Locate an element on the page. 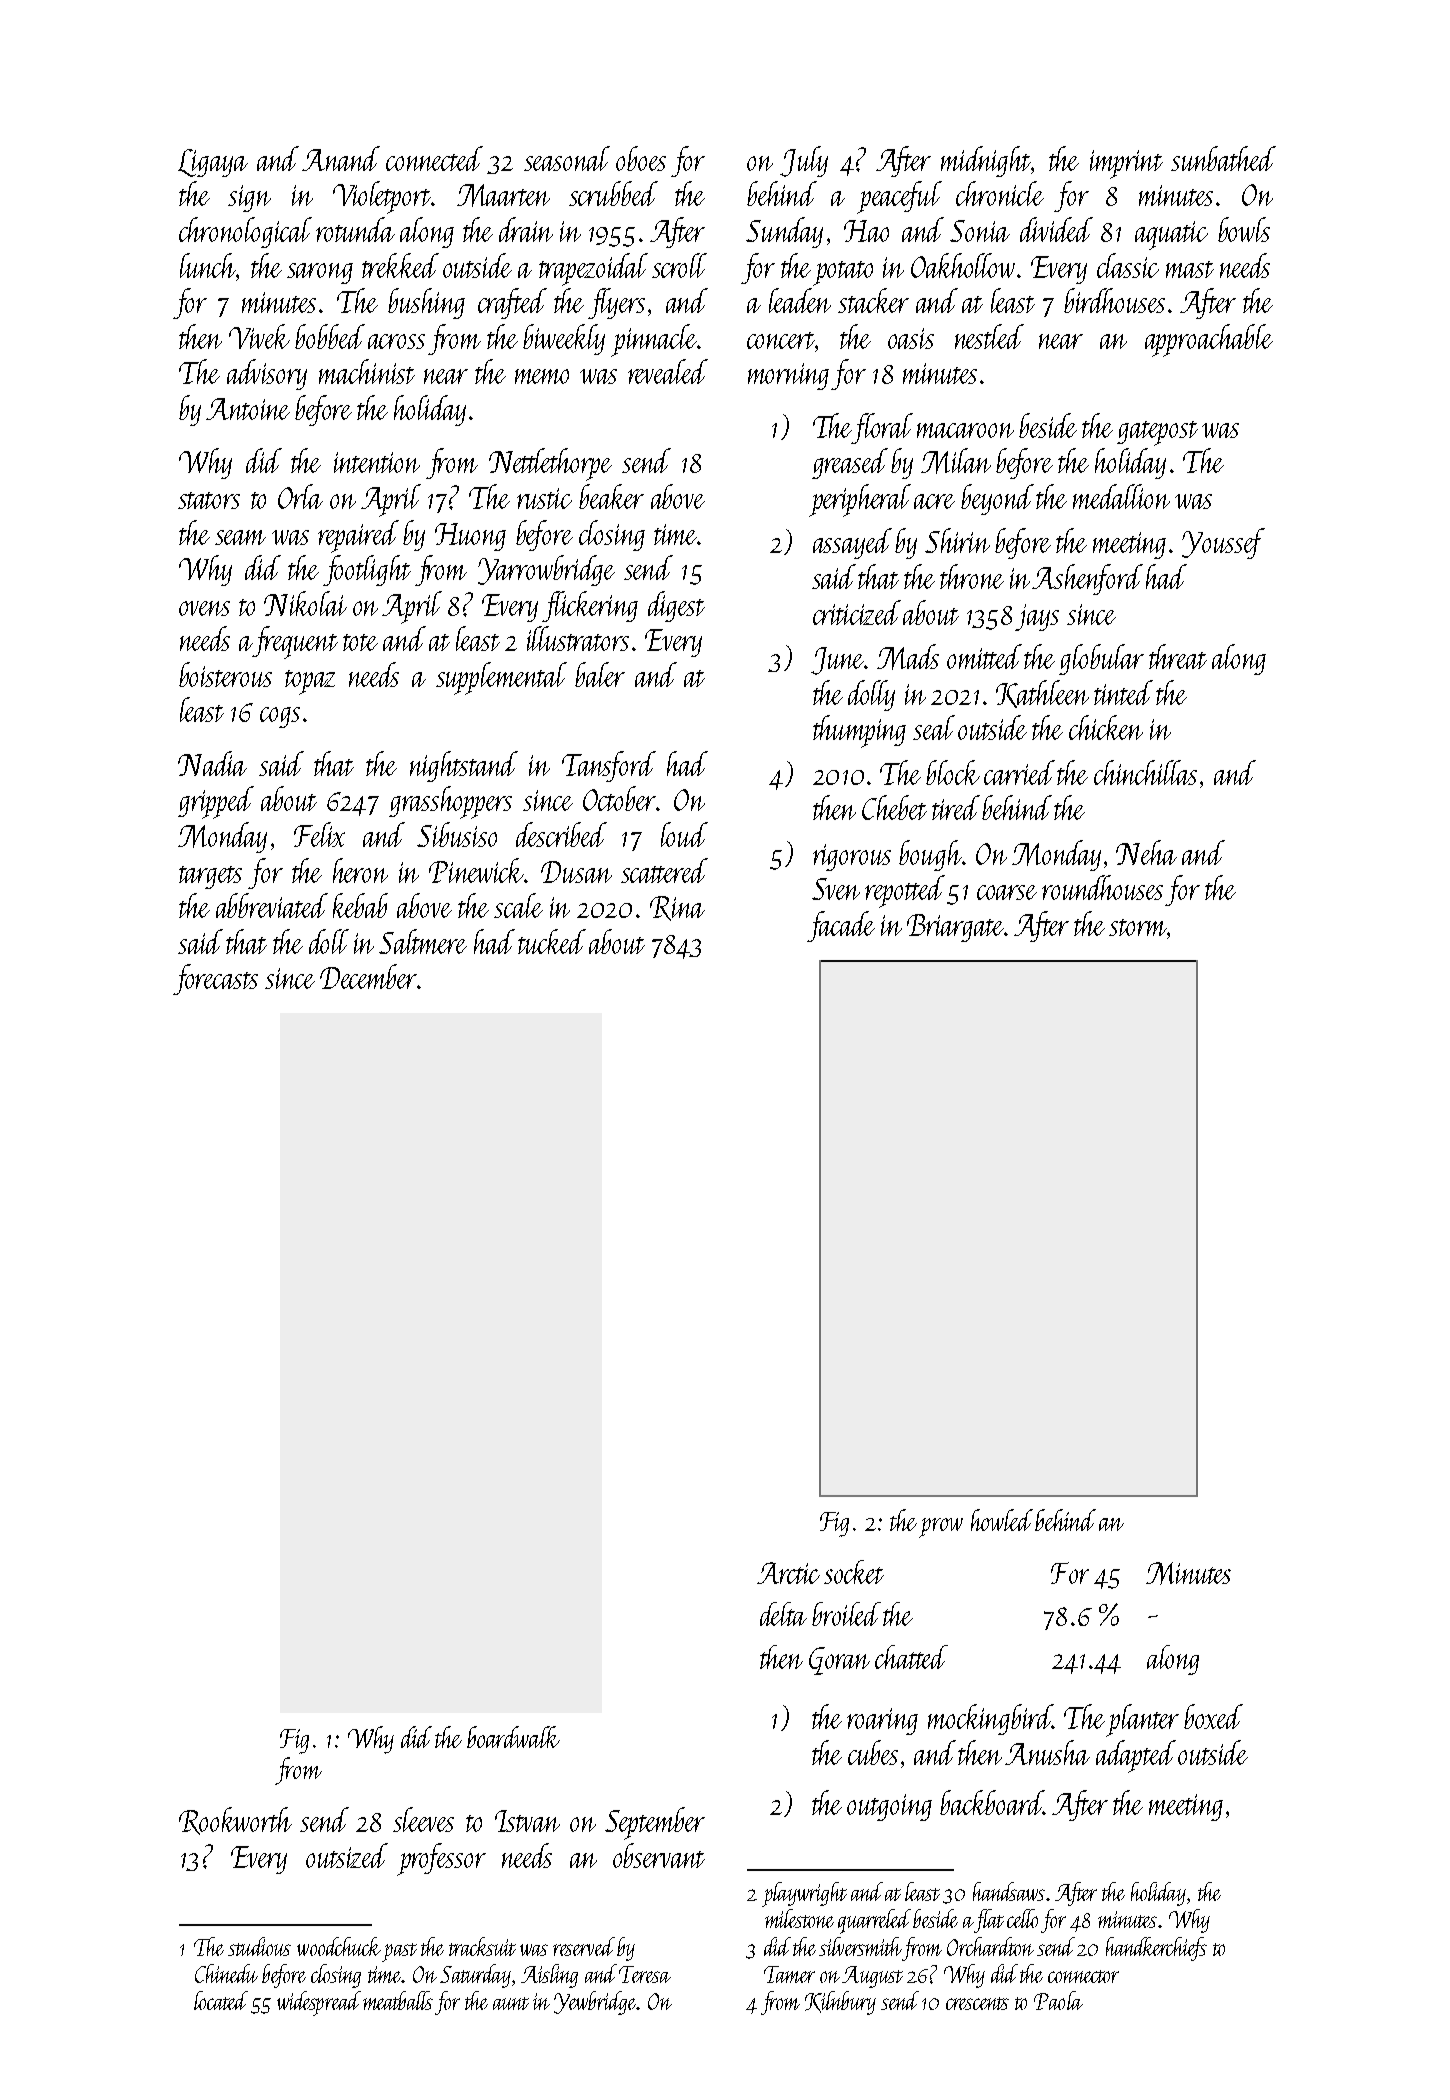  roundhouses is located at coordinates (1102, 887).
